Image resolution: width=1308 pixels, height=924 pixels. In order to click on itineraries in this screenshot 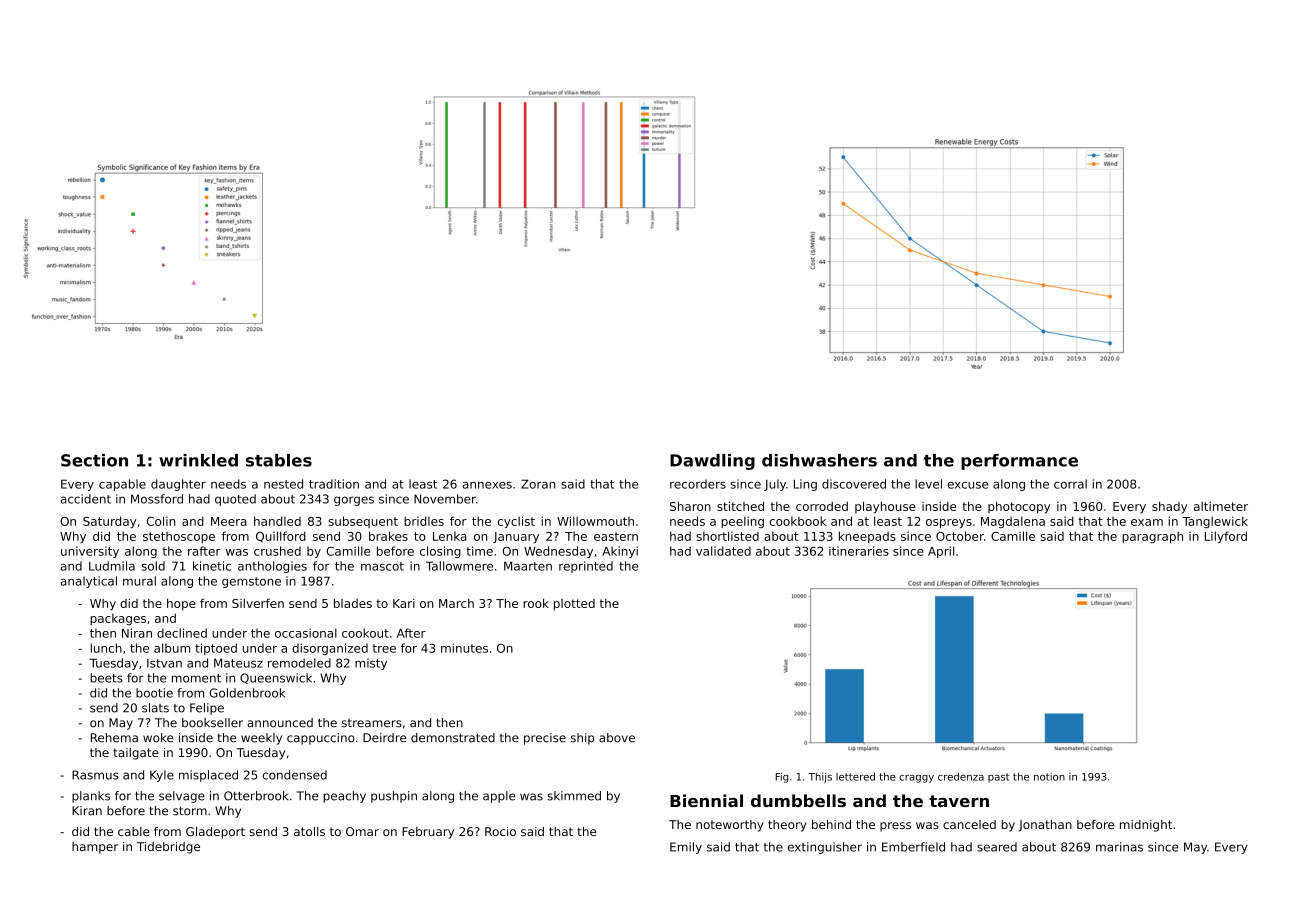, I will do `click(859, 551)`.
